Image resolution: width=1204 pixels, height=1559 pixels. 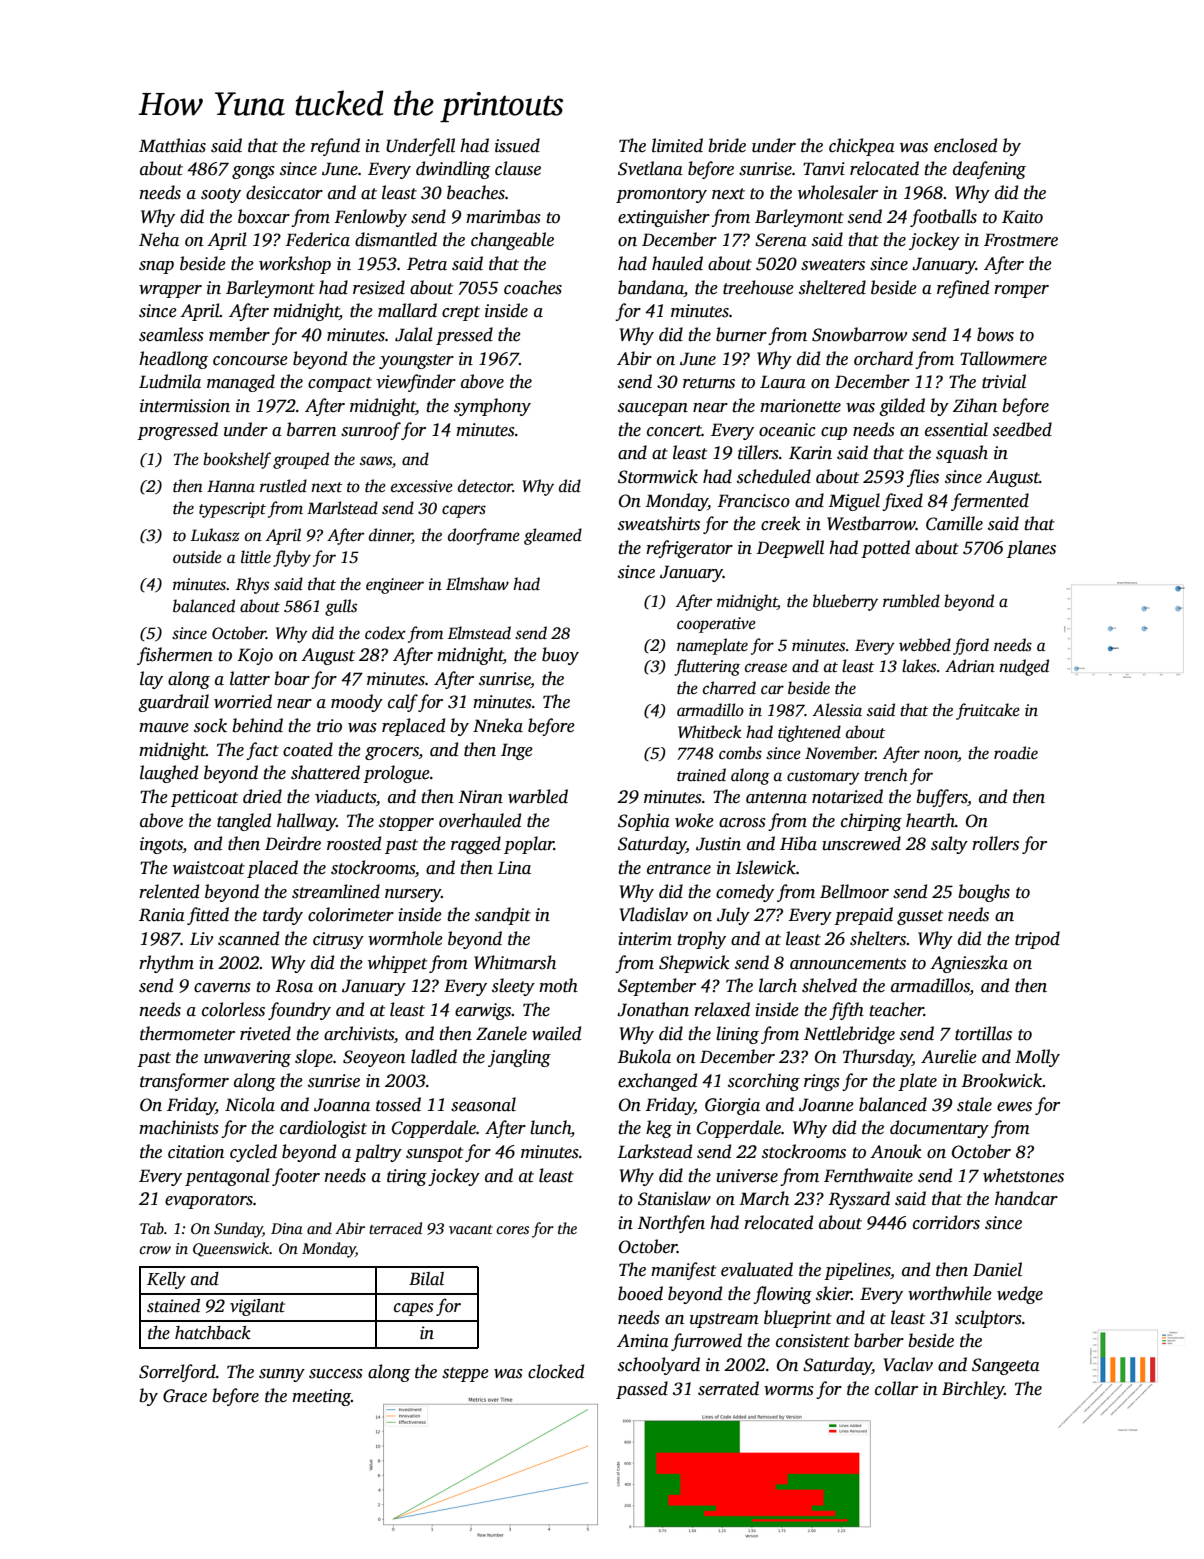 What do you see at coordinates (642, 1390) in the screenshot?
I see `passed` at bounding box center [642, 1390].
